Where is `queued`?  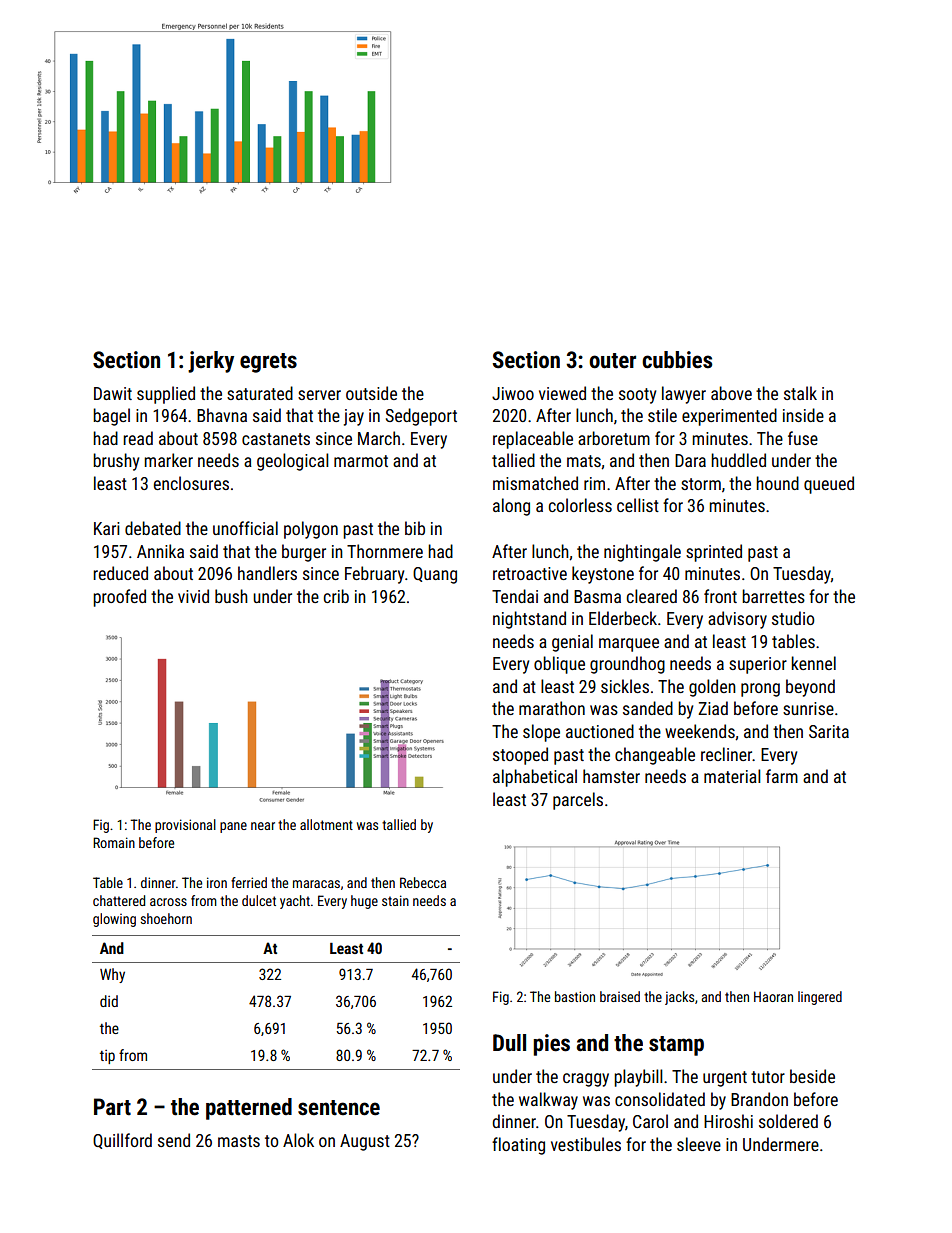
queued is located at coordinates (829, 485).
